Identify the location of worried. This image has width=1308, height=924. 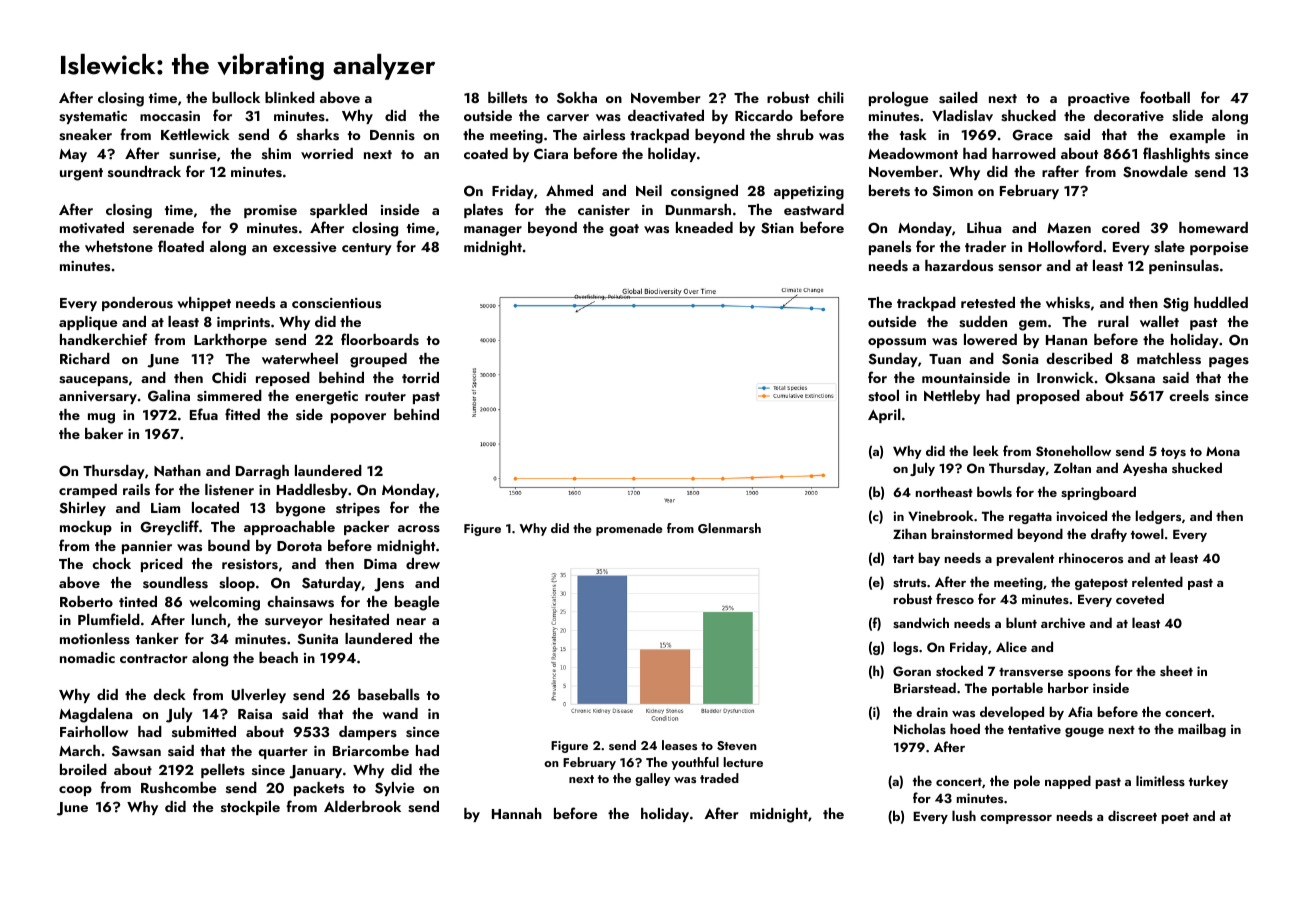
(327, 153).
